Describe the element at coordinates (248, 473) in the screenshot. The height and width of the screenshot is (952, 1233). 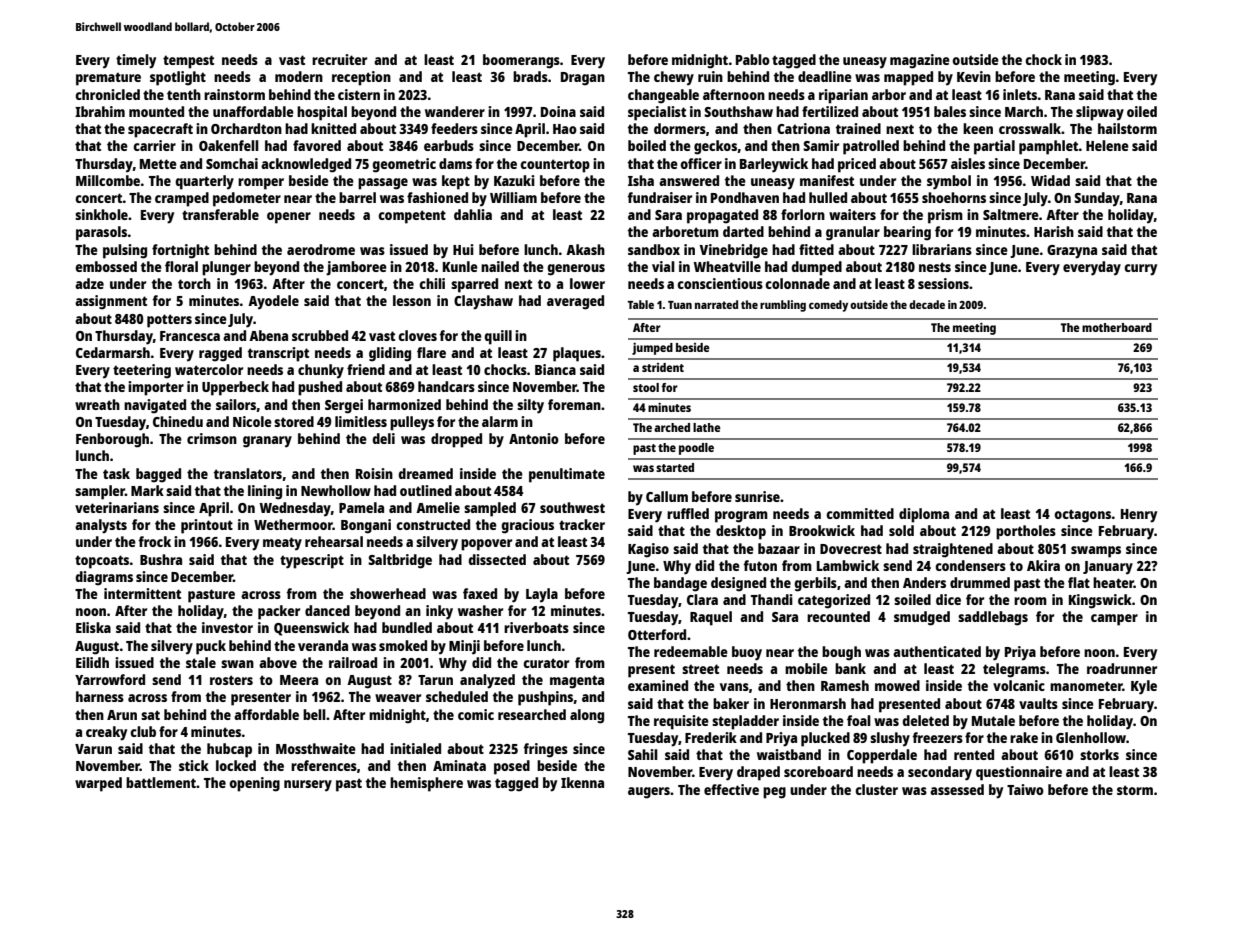
I see `translators` at that location.
